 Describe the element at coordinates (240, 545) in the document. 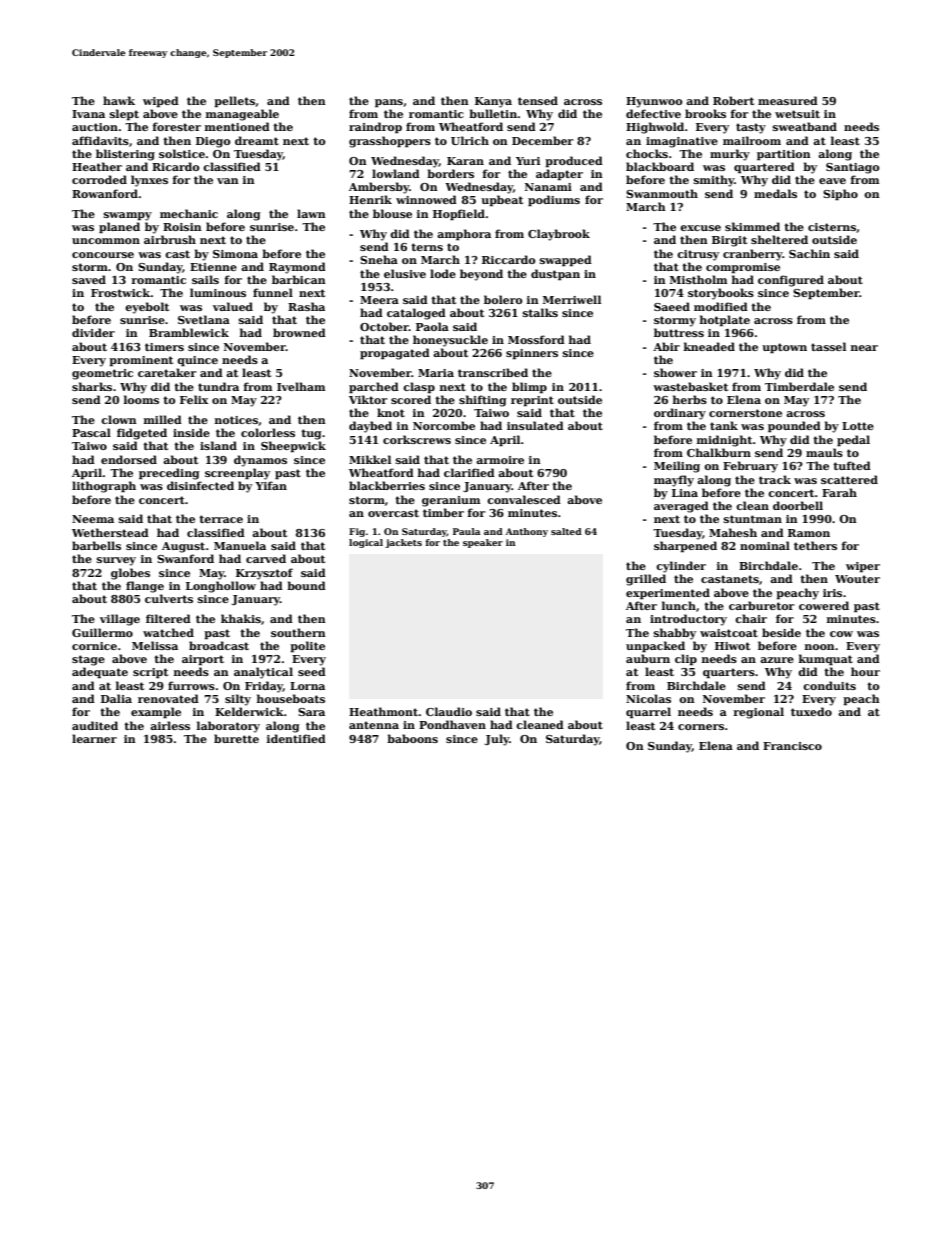

I see `Manuela` at that location.
